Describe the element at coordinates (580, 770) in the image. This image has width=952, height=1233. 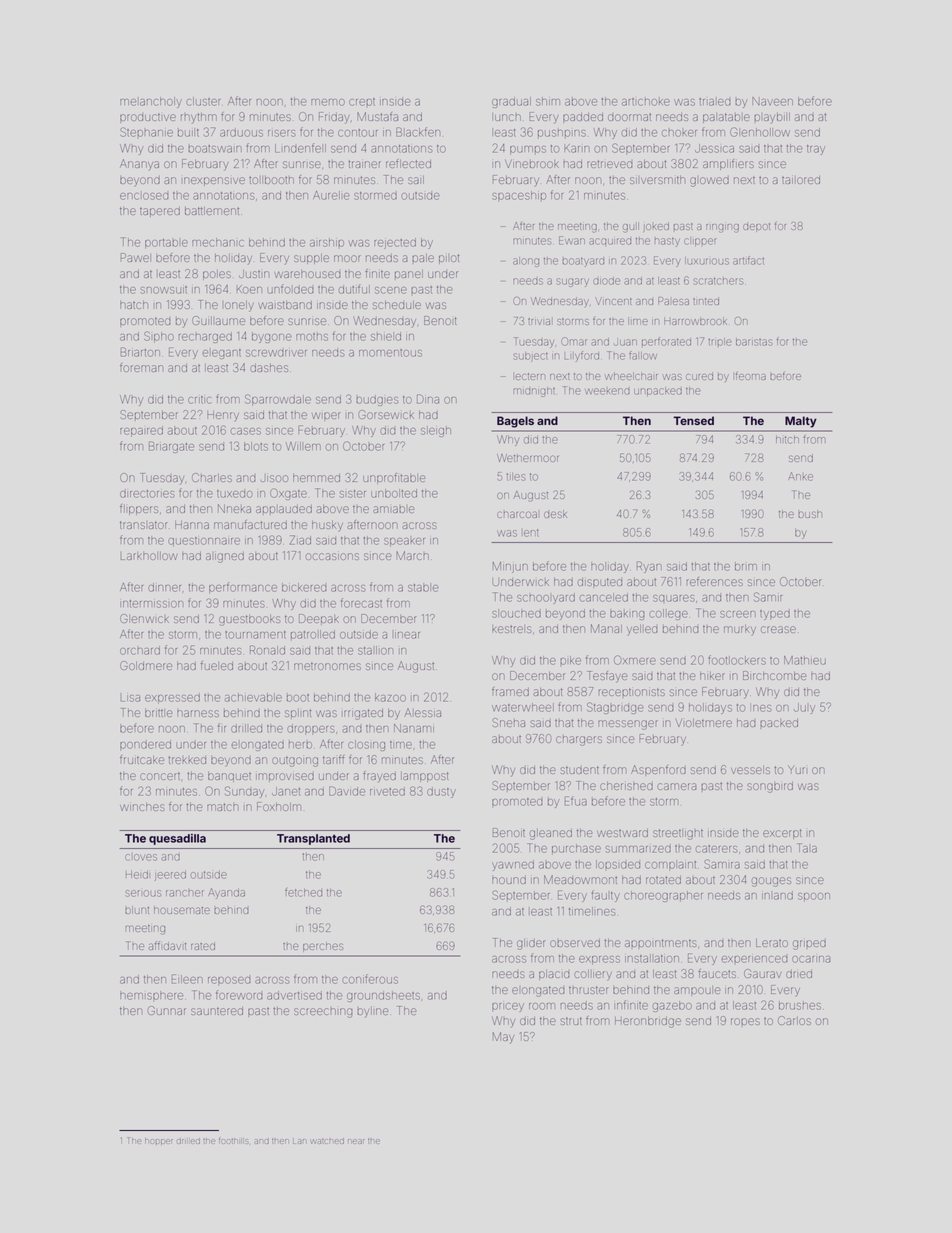
I see `student` at that location.
